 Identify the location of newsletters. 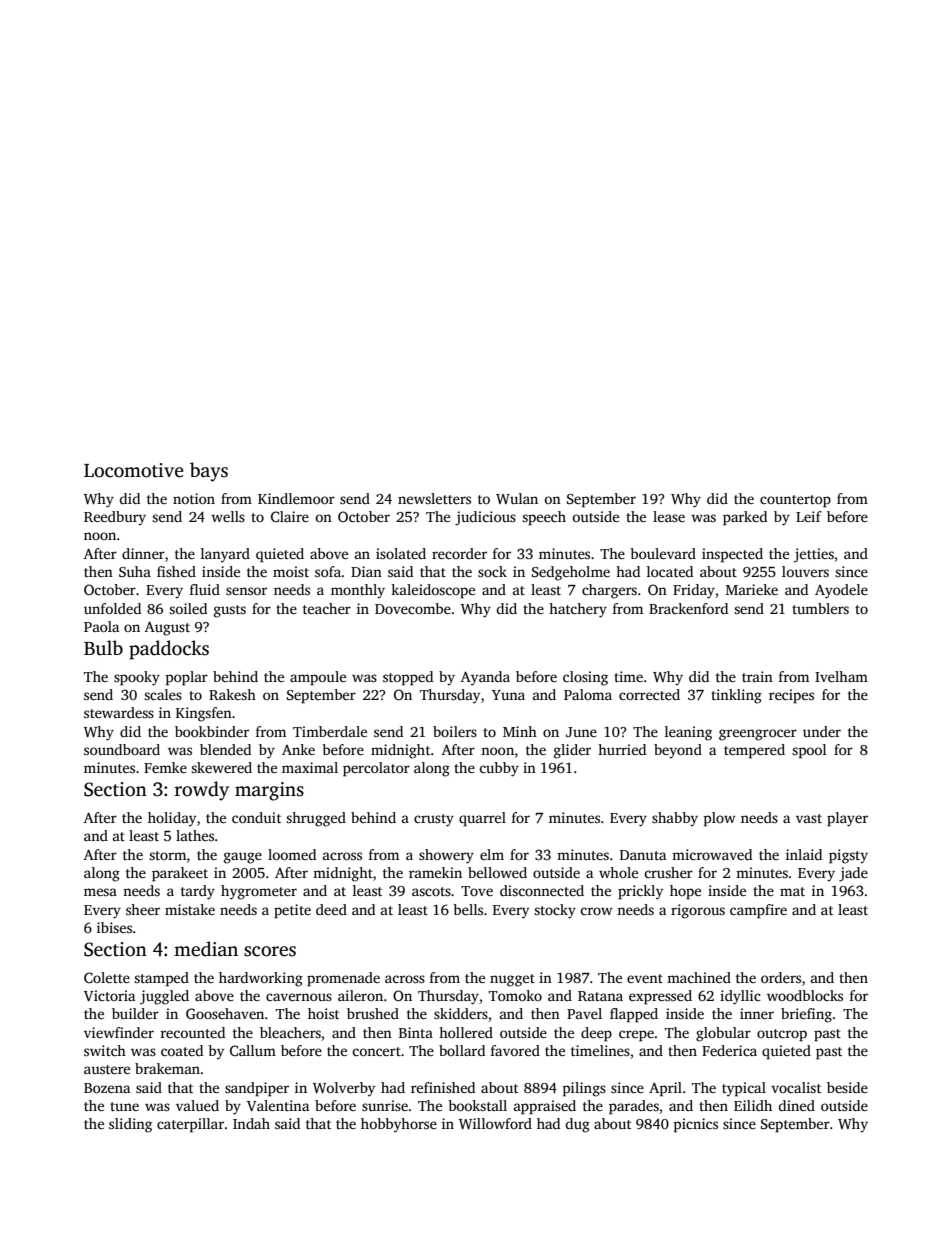
(434, 498).
